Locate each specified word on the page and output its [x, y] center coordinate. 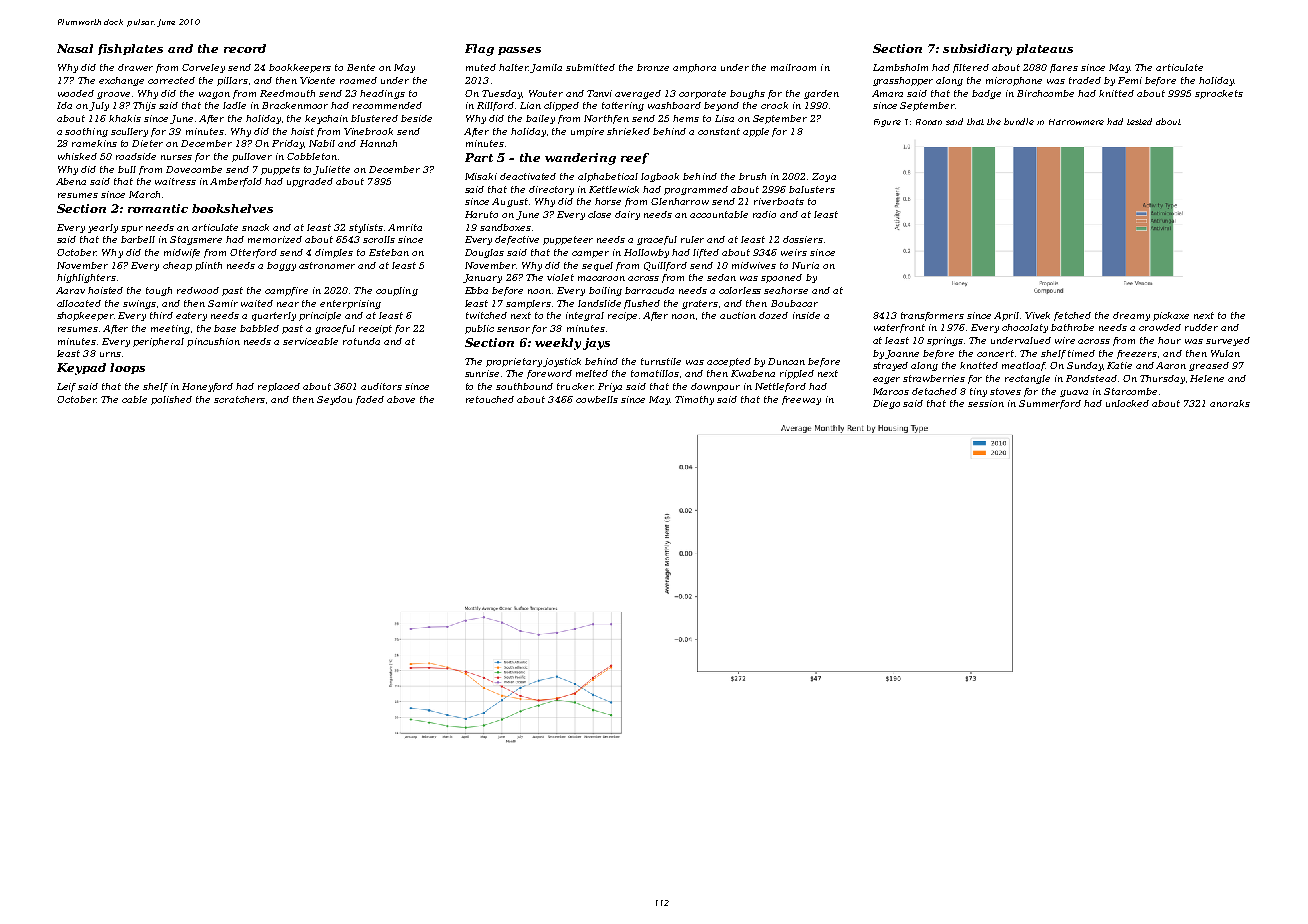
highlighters [86, 278]
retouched [490, 399]
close [599, 214]
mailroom [793, 67]
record [245, 48]
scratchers [239, 399]
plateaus [1044, 49]
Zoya [824, 177]
